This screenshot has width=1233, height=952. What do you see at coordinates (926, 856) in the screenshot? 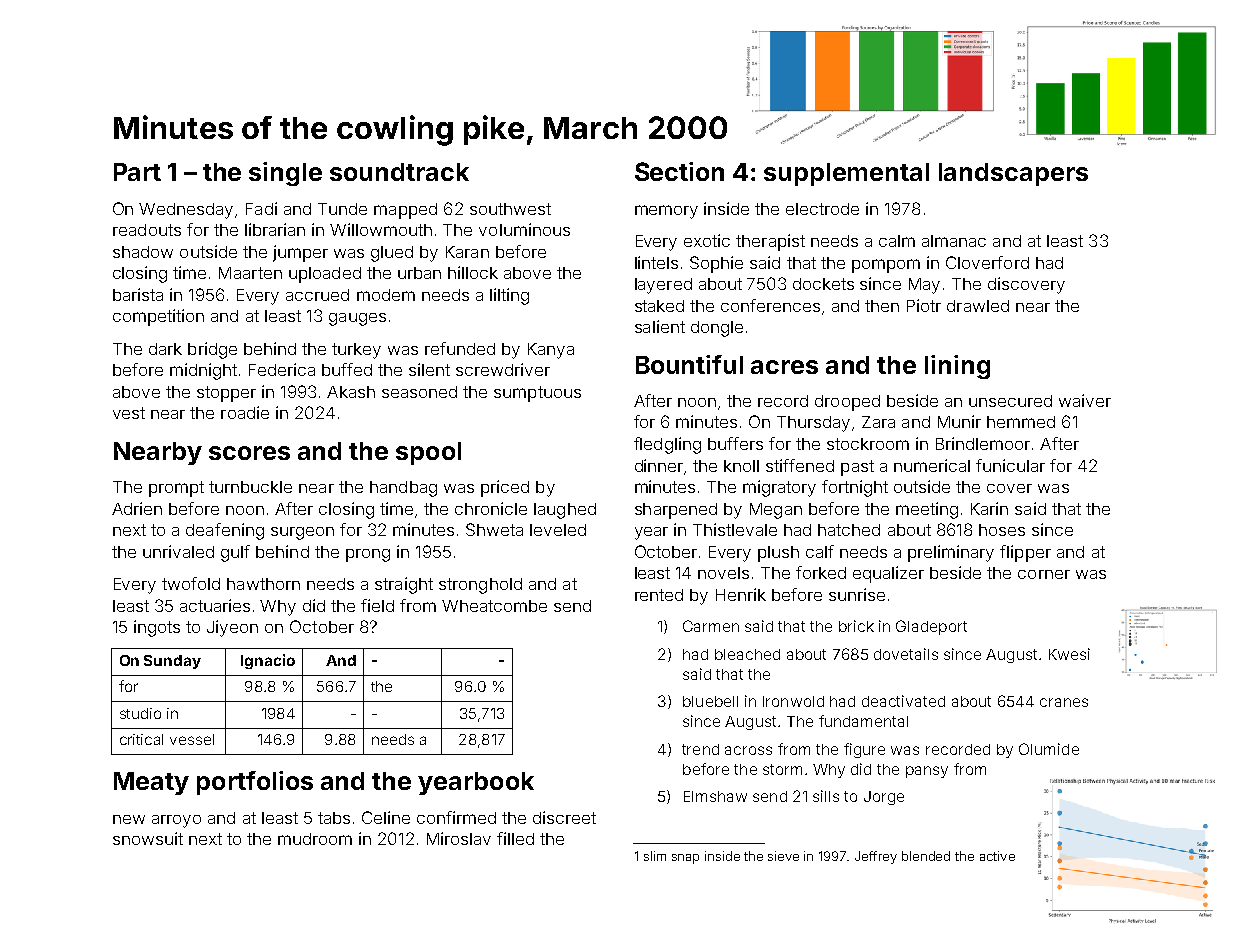
I see `blended` at bounding box center [926, 856].
